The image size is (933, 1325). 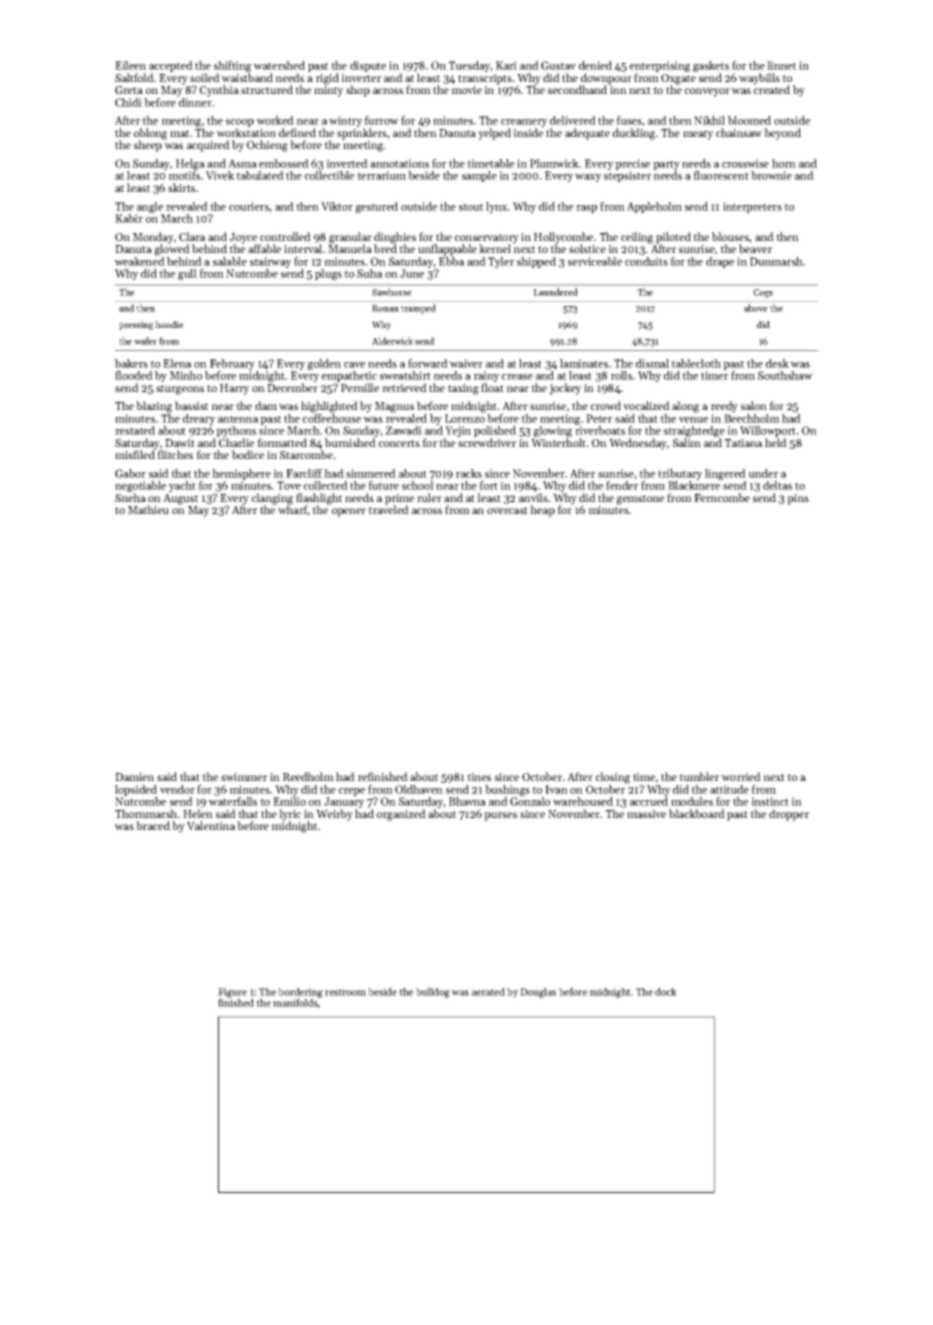 What do you see at coordinates (232, 993) in the page?
I see `Figure` at bounding box center [232, 993].
